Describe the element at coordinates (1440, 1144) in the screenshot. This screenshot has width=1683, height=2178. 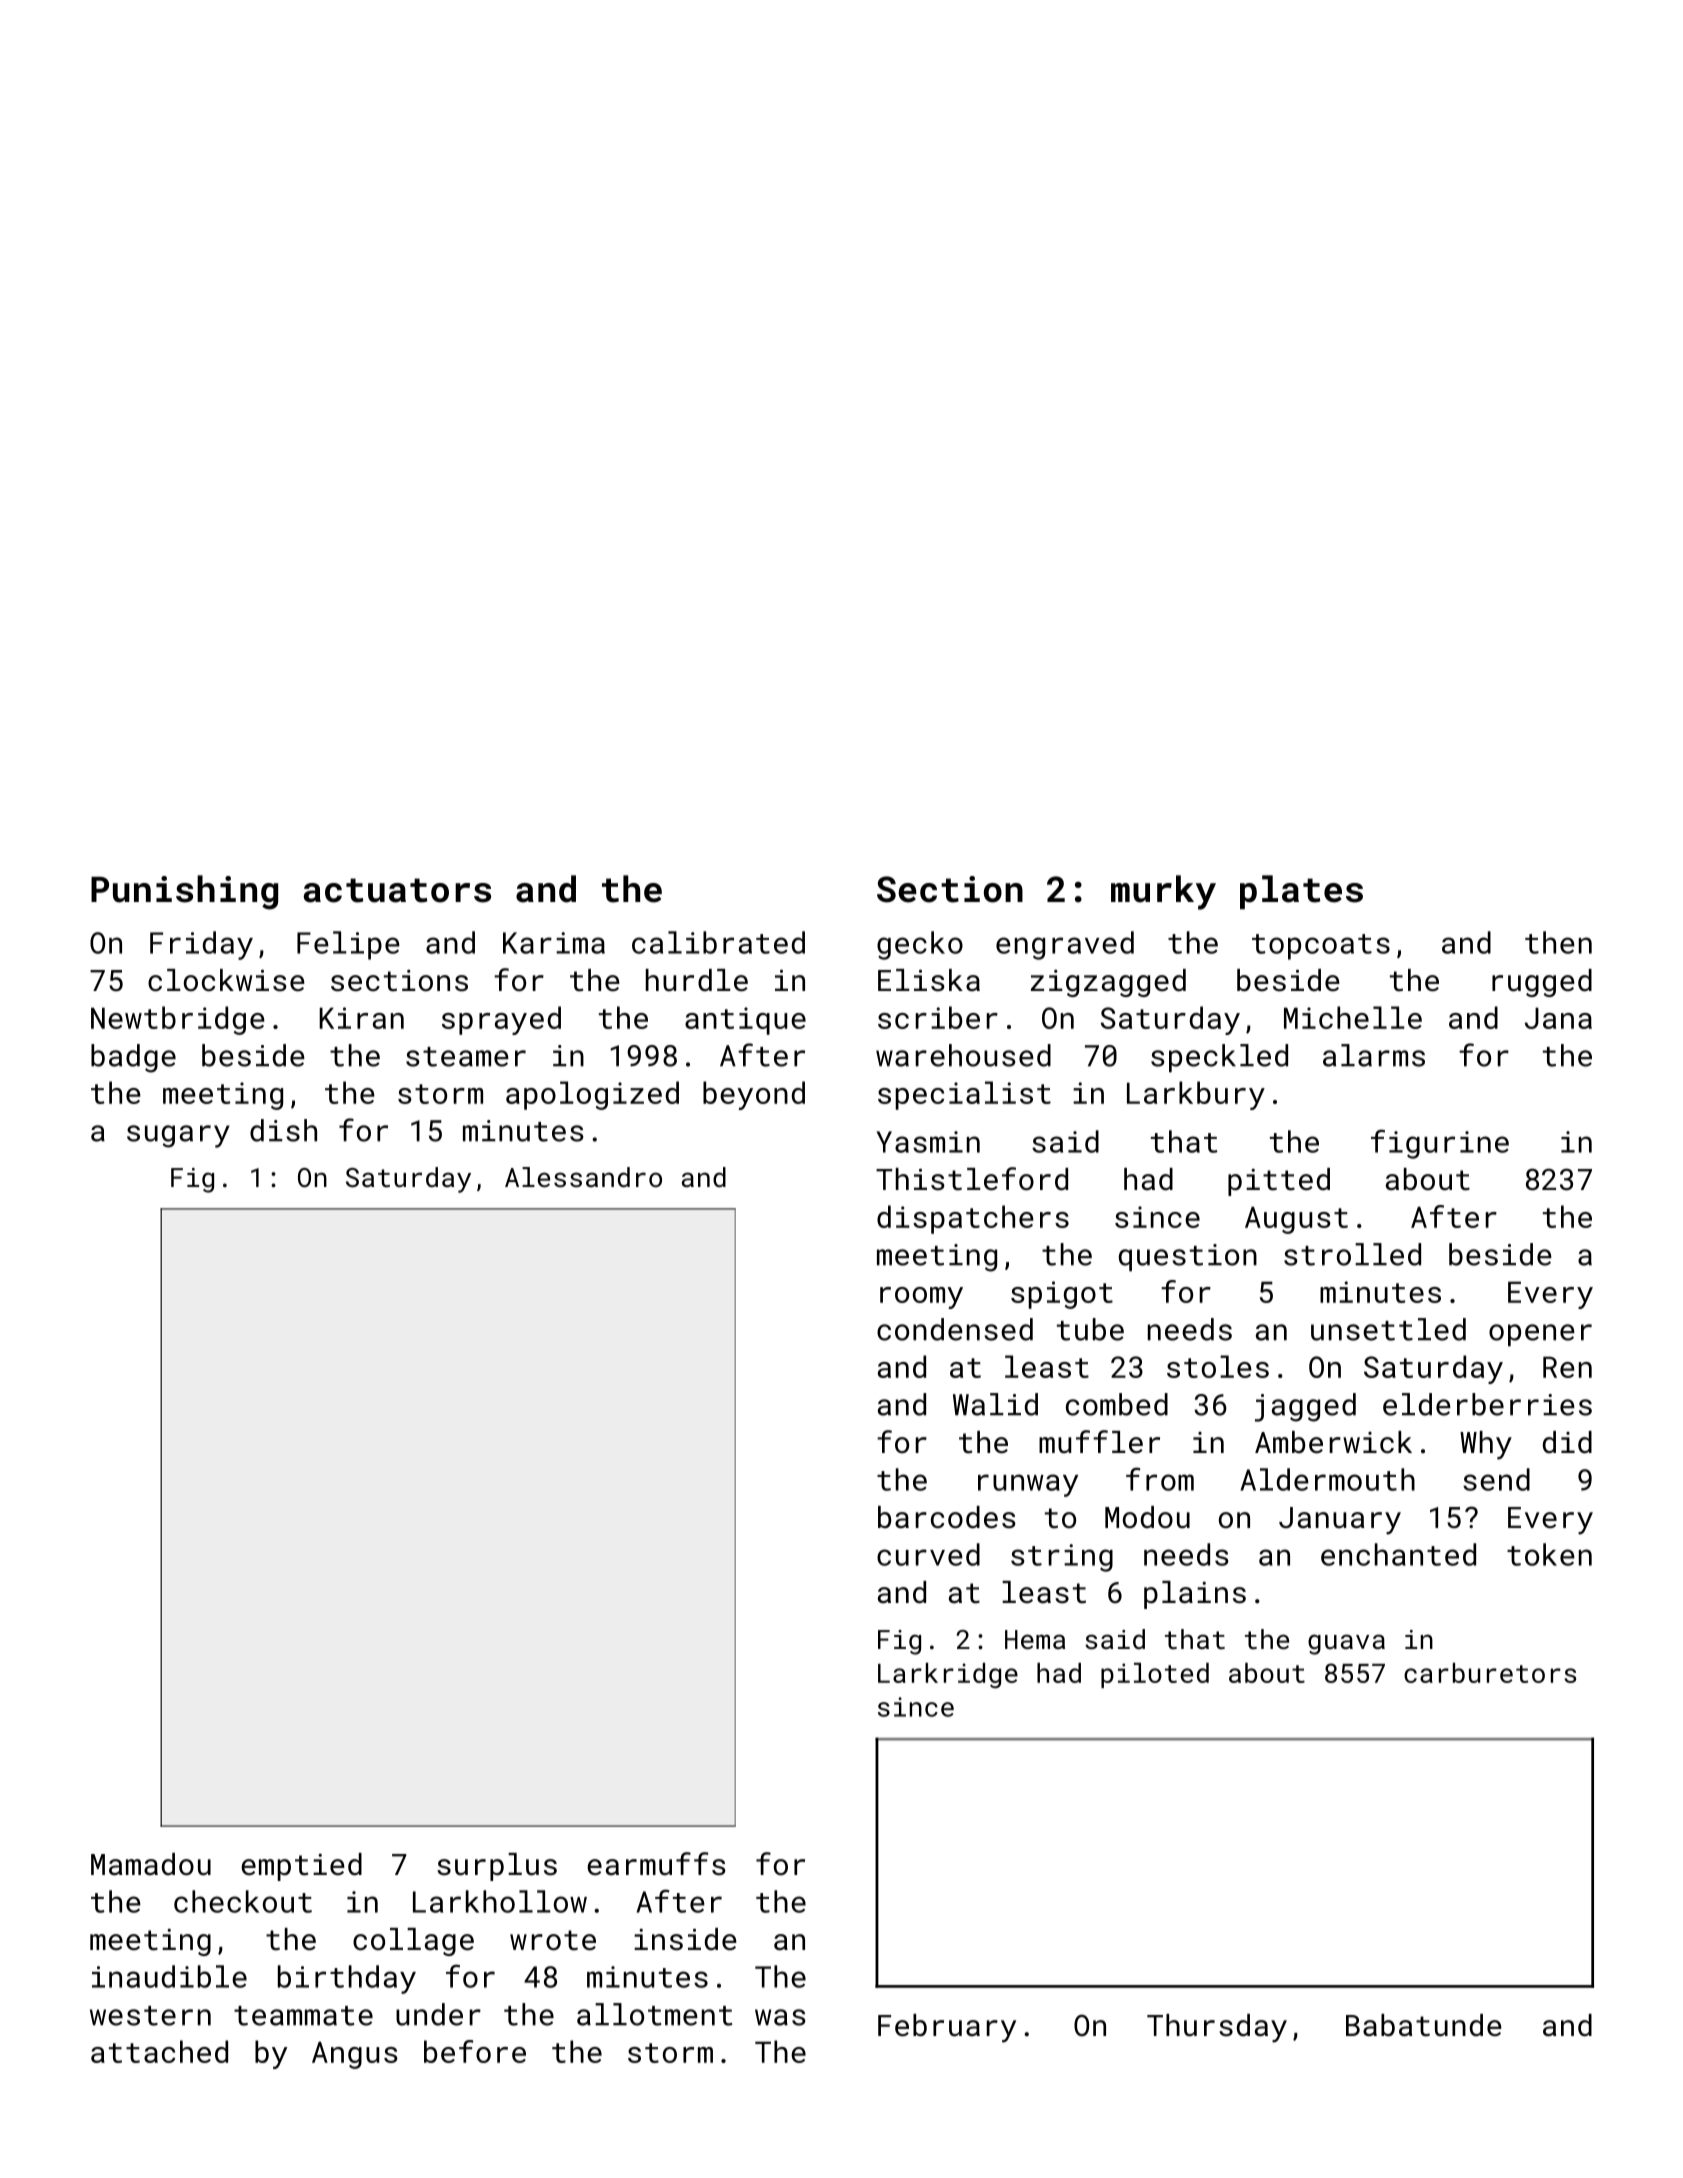
I see `figurine` at that location.
